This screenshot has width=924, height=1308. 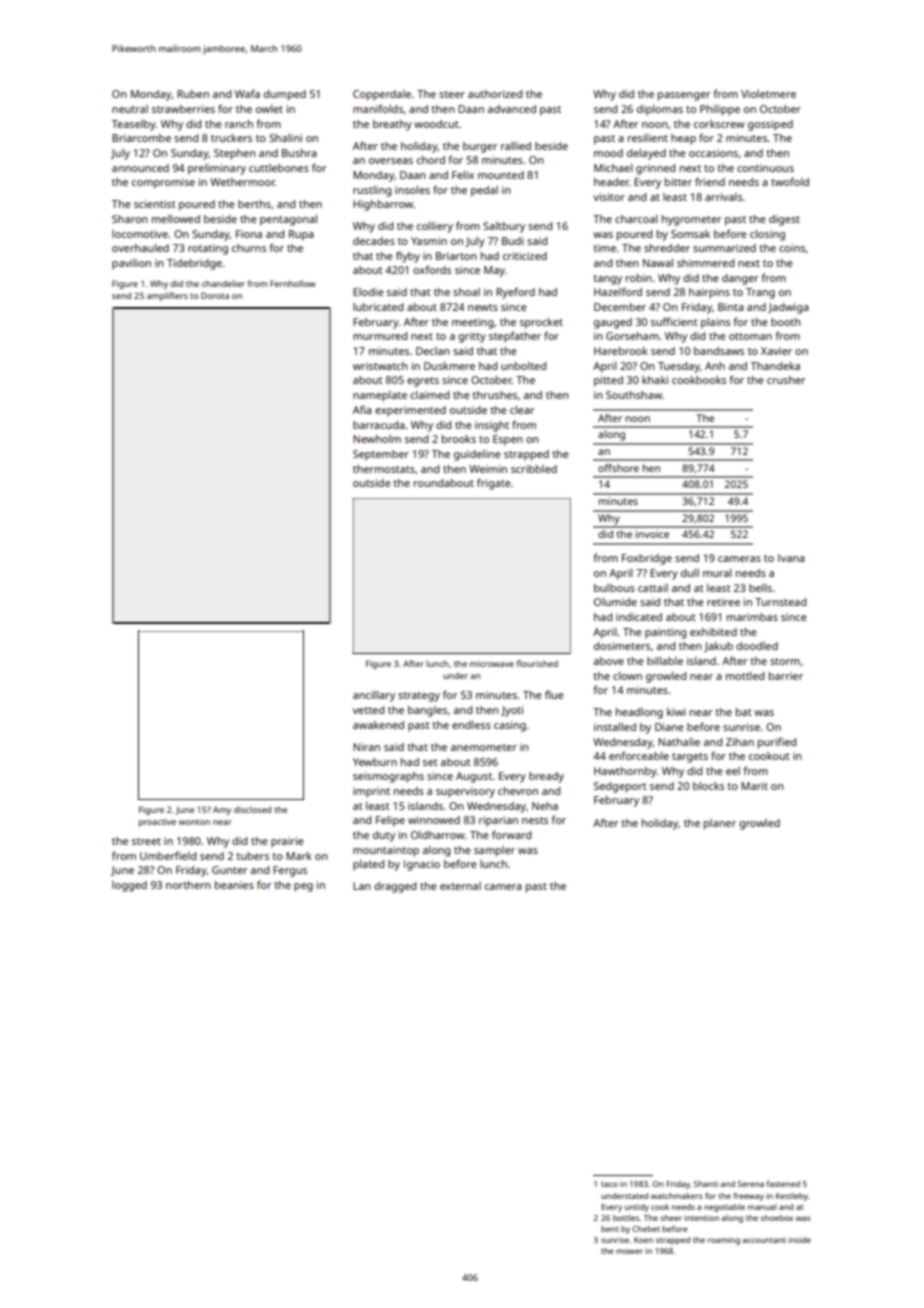 I want to click on Fernhollow, so click(x=293, y=283).
